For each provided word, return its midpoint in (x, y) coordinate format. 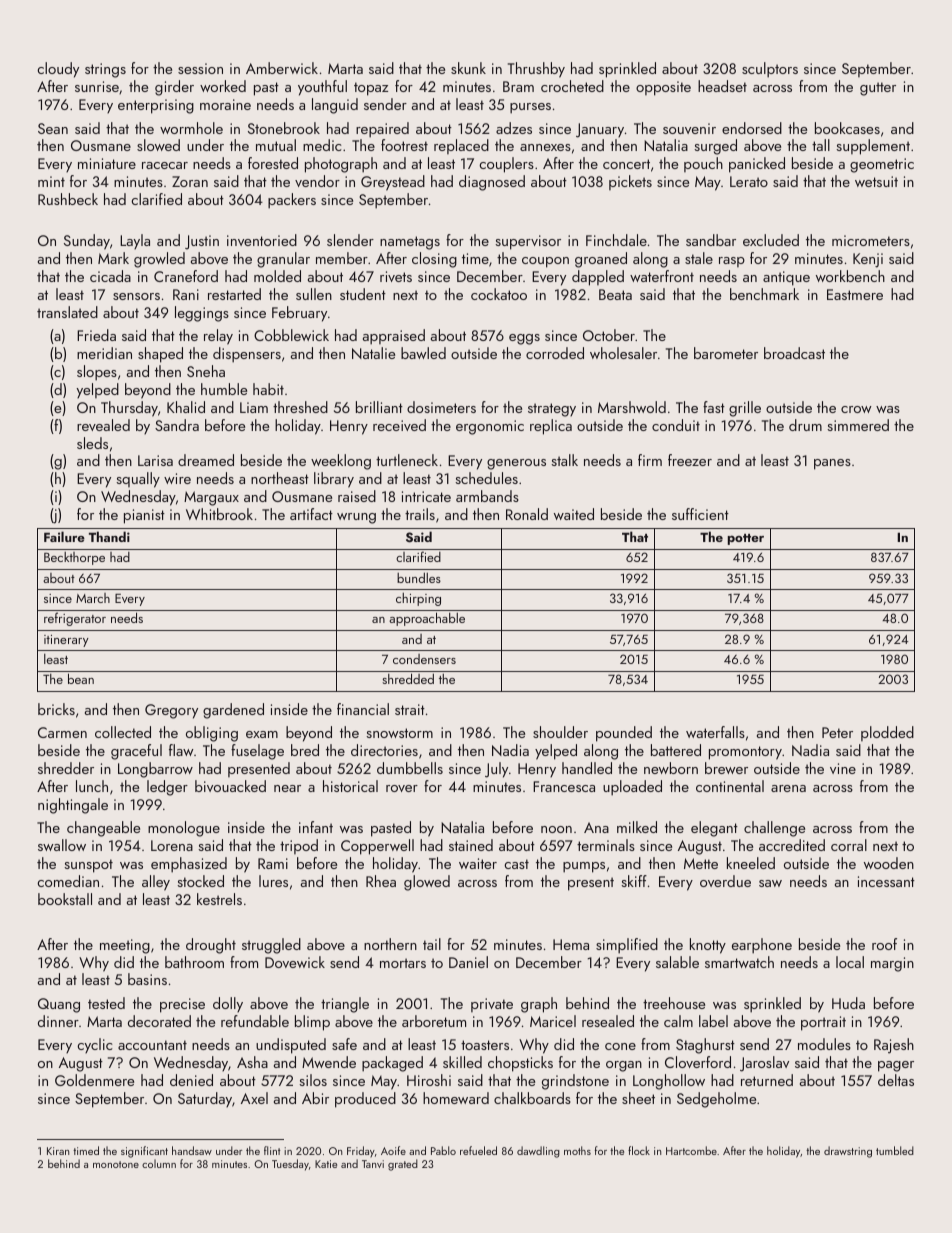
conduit (676, 425)
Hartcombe (691, 1150)
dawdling (538, 1152)
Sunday (87, 242)
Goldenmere (94, 1080)
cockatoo (499, 294)
